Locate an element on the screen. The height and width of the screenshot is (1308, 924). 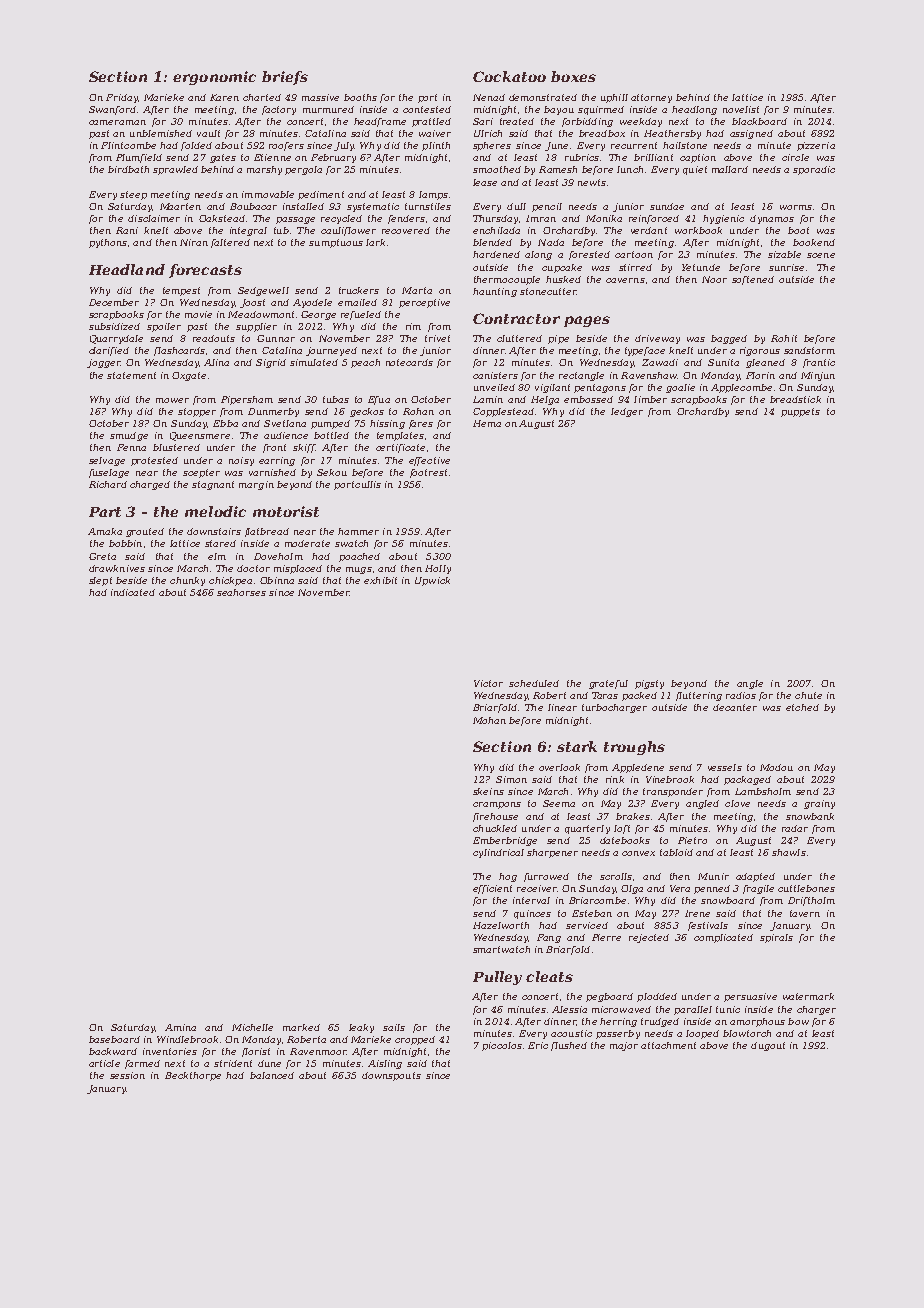
cleats is located at coordinates (549, 976).
